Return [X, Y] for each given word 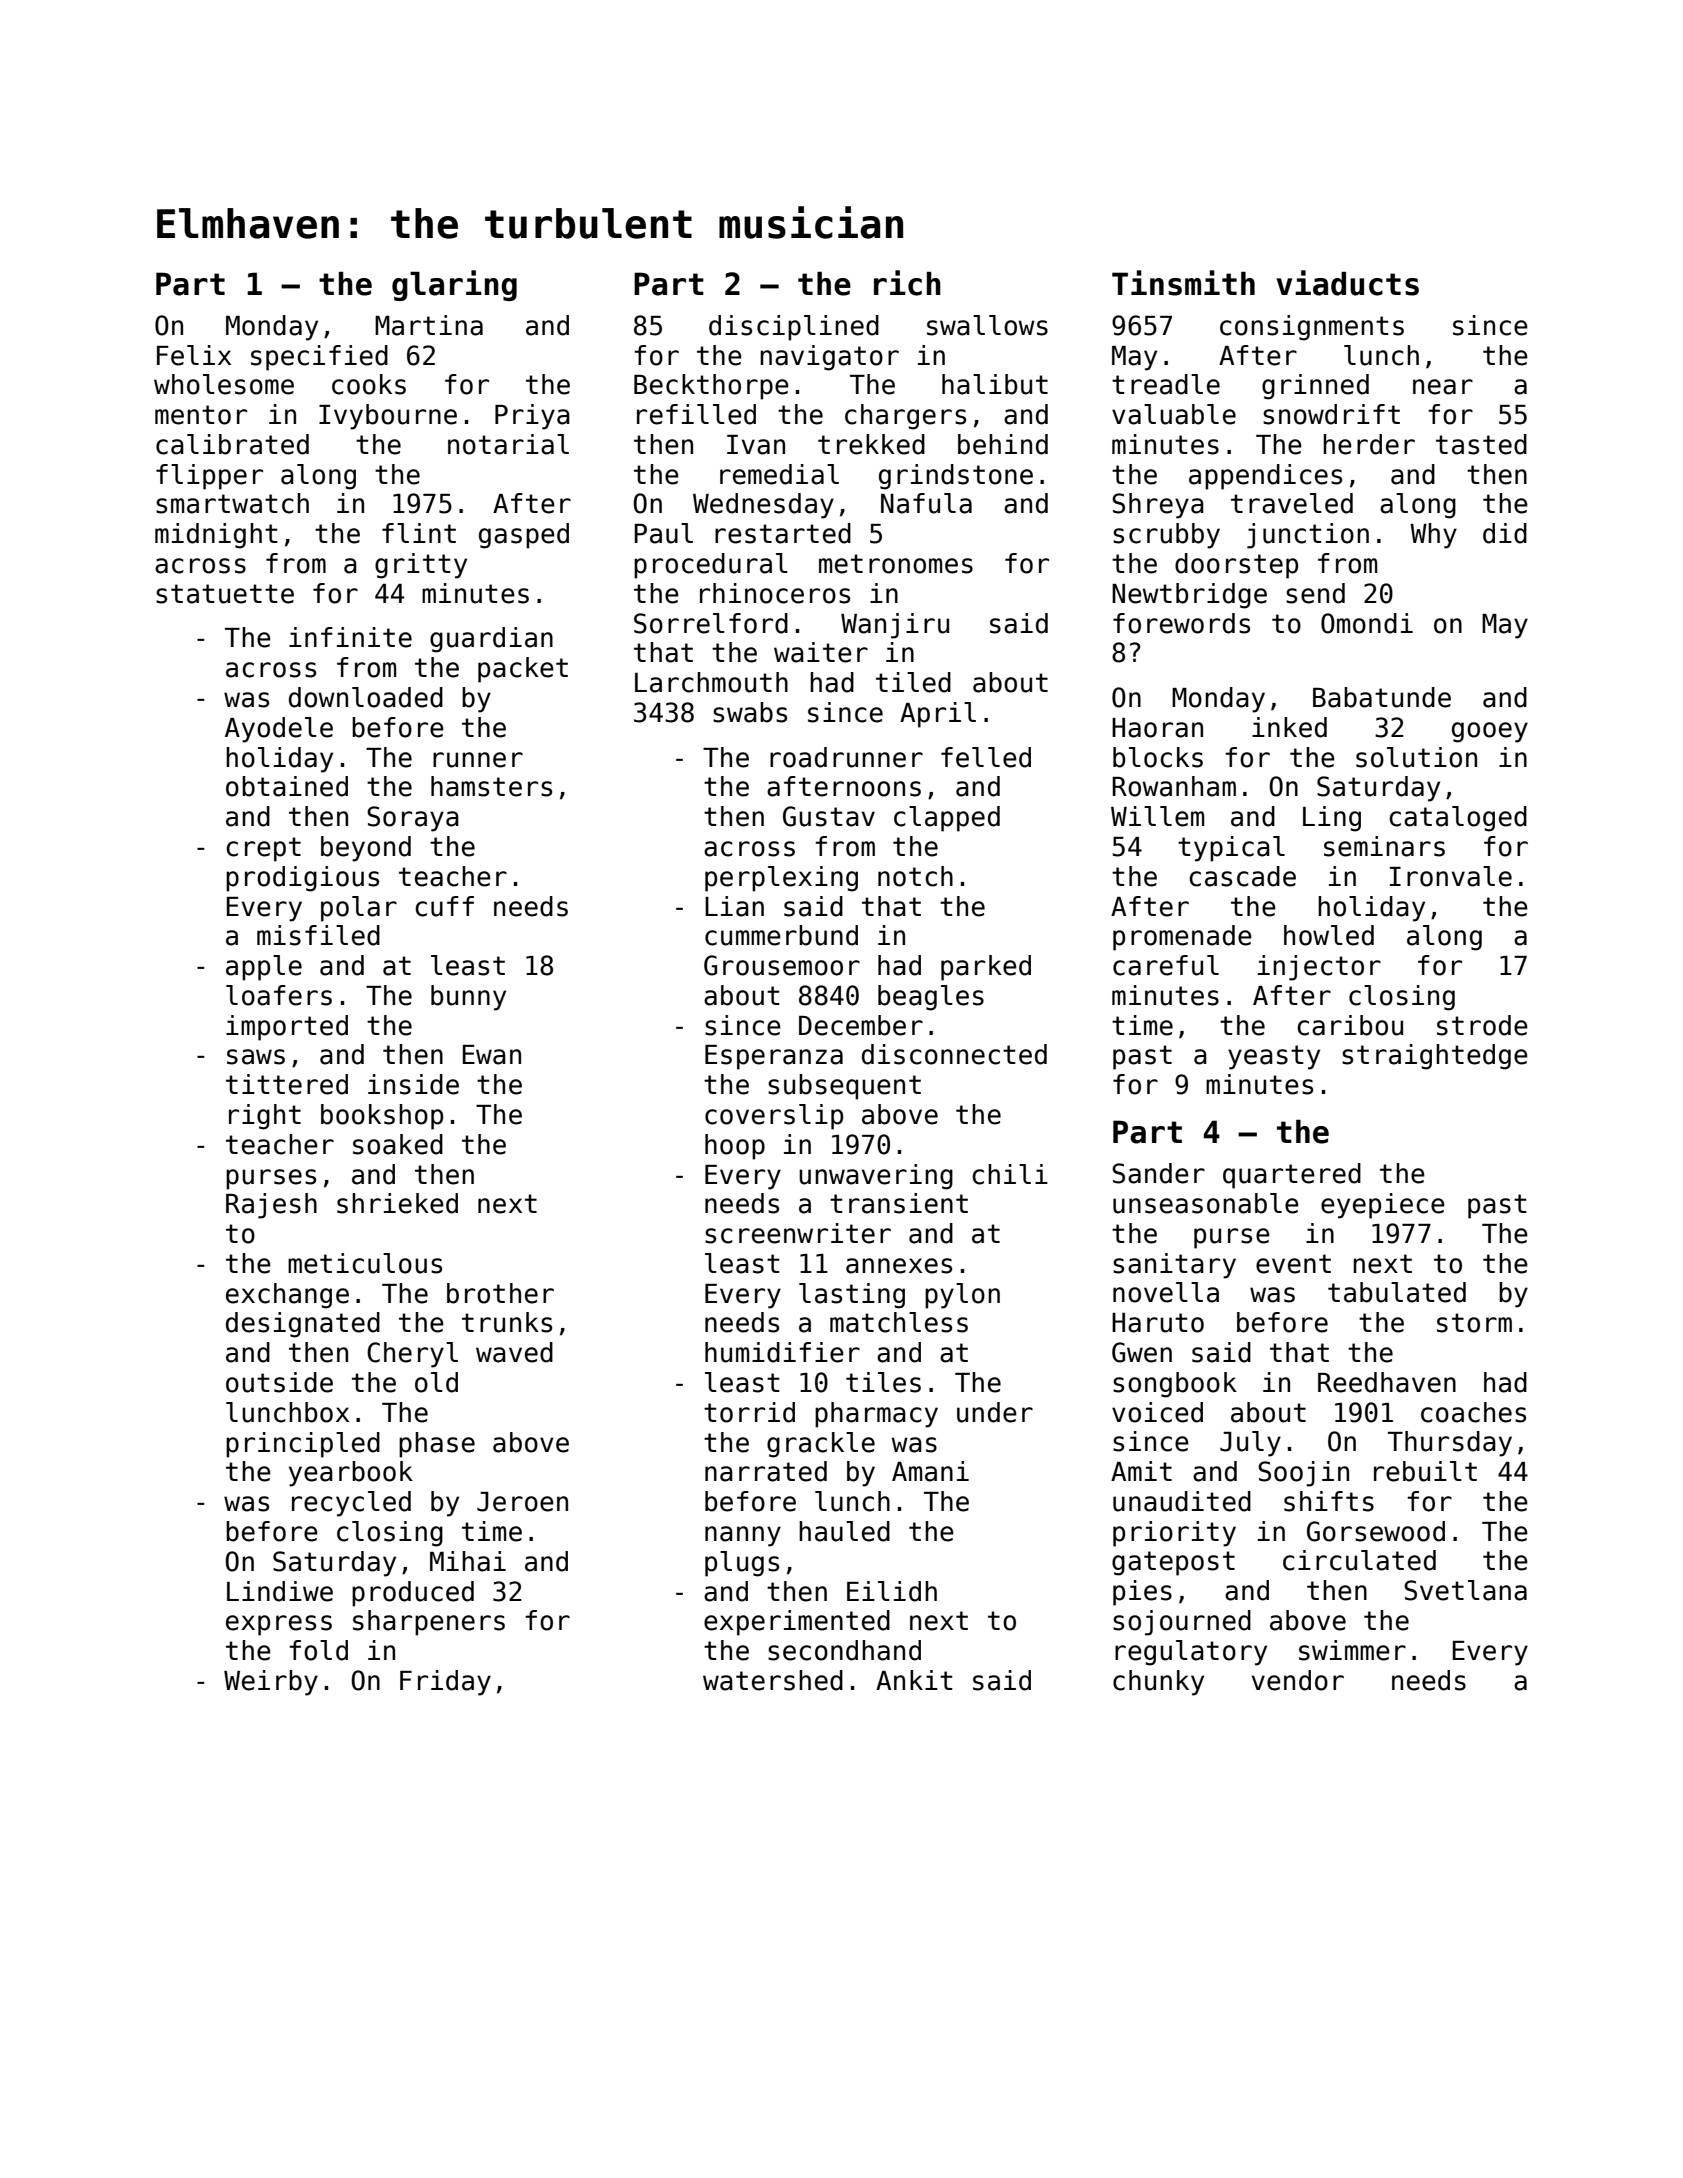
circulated [1359, 1560]
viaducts [1347, 283]
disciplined [794, 328]
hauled [844, 1531]
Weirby [271, 1683]
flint [419, 533]
